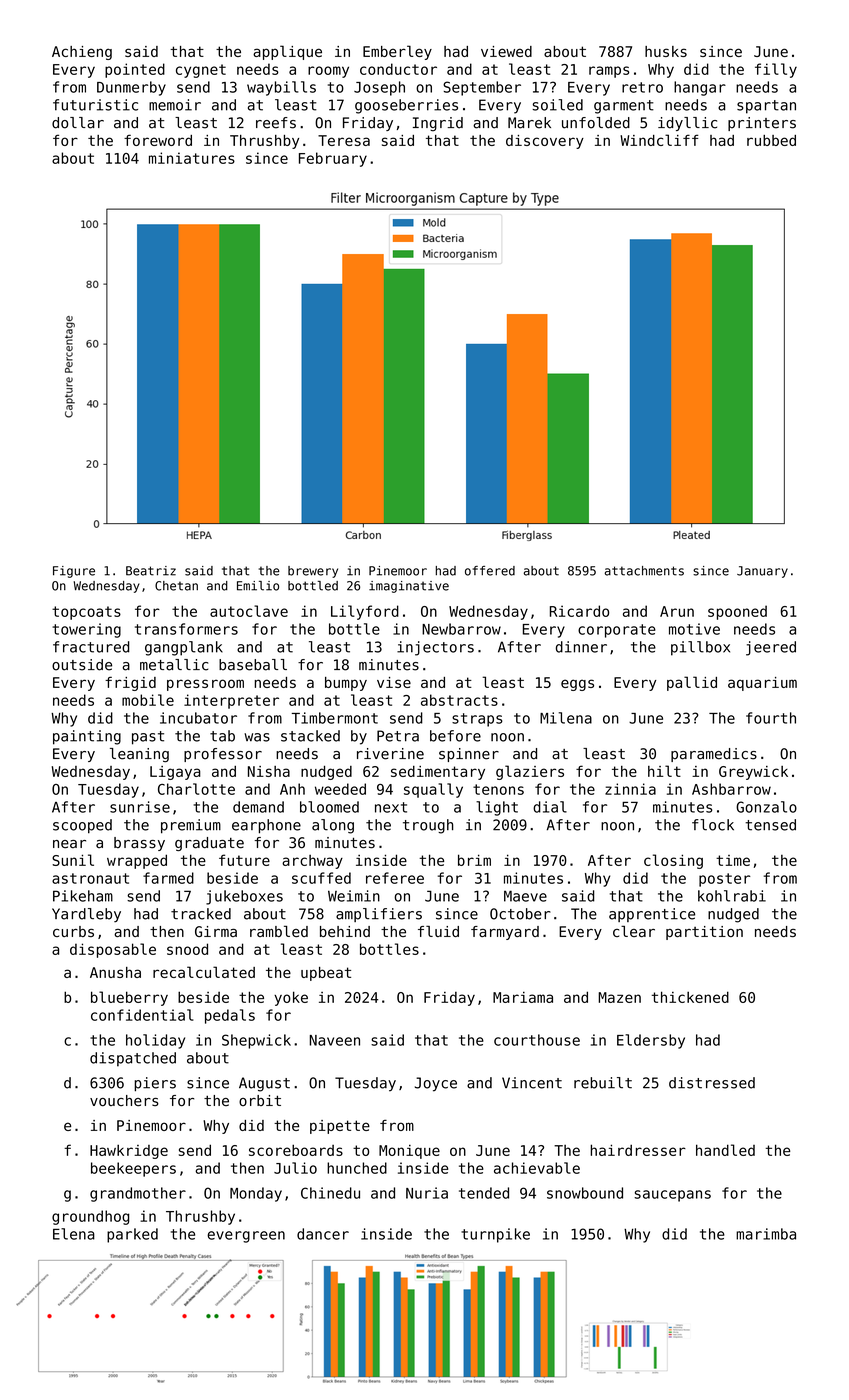  What do you see at coordinates (771, 140) in the document?
I see `rubbed` at bounding box center [771, 140].
